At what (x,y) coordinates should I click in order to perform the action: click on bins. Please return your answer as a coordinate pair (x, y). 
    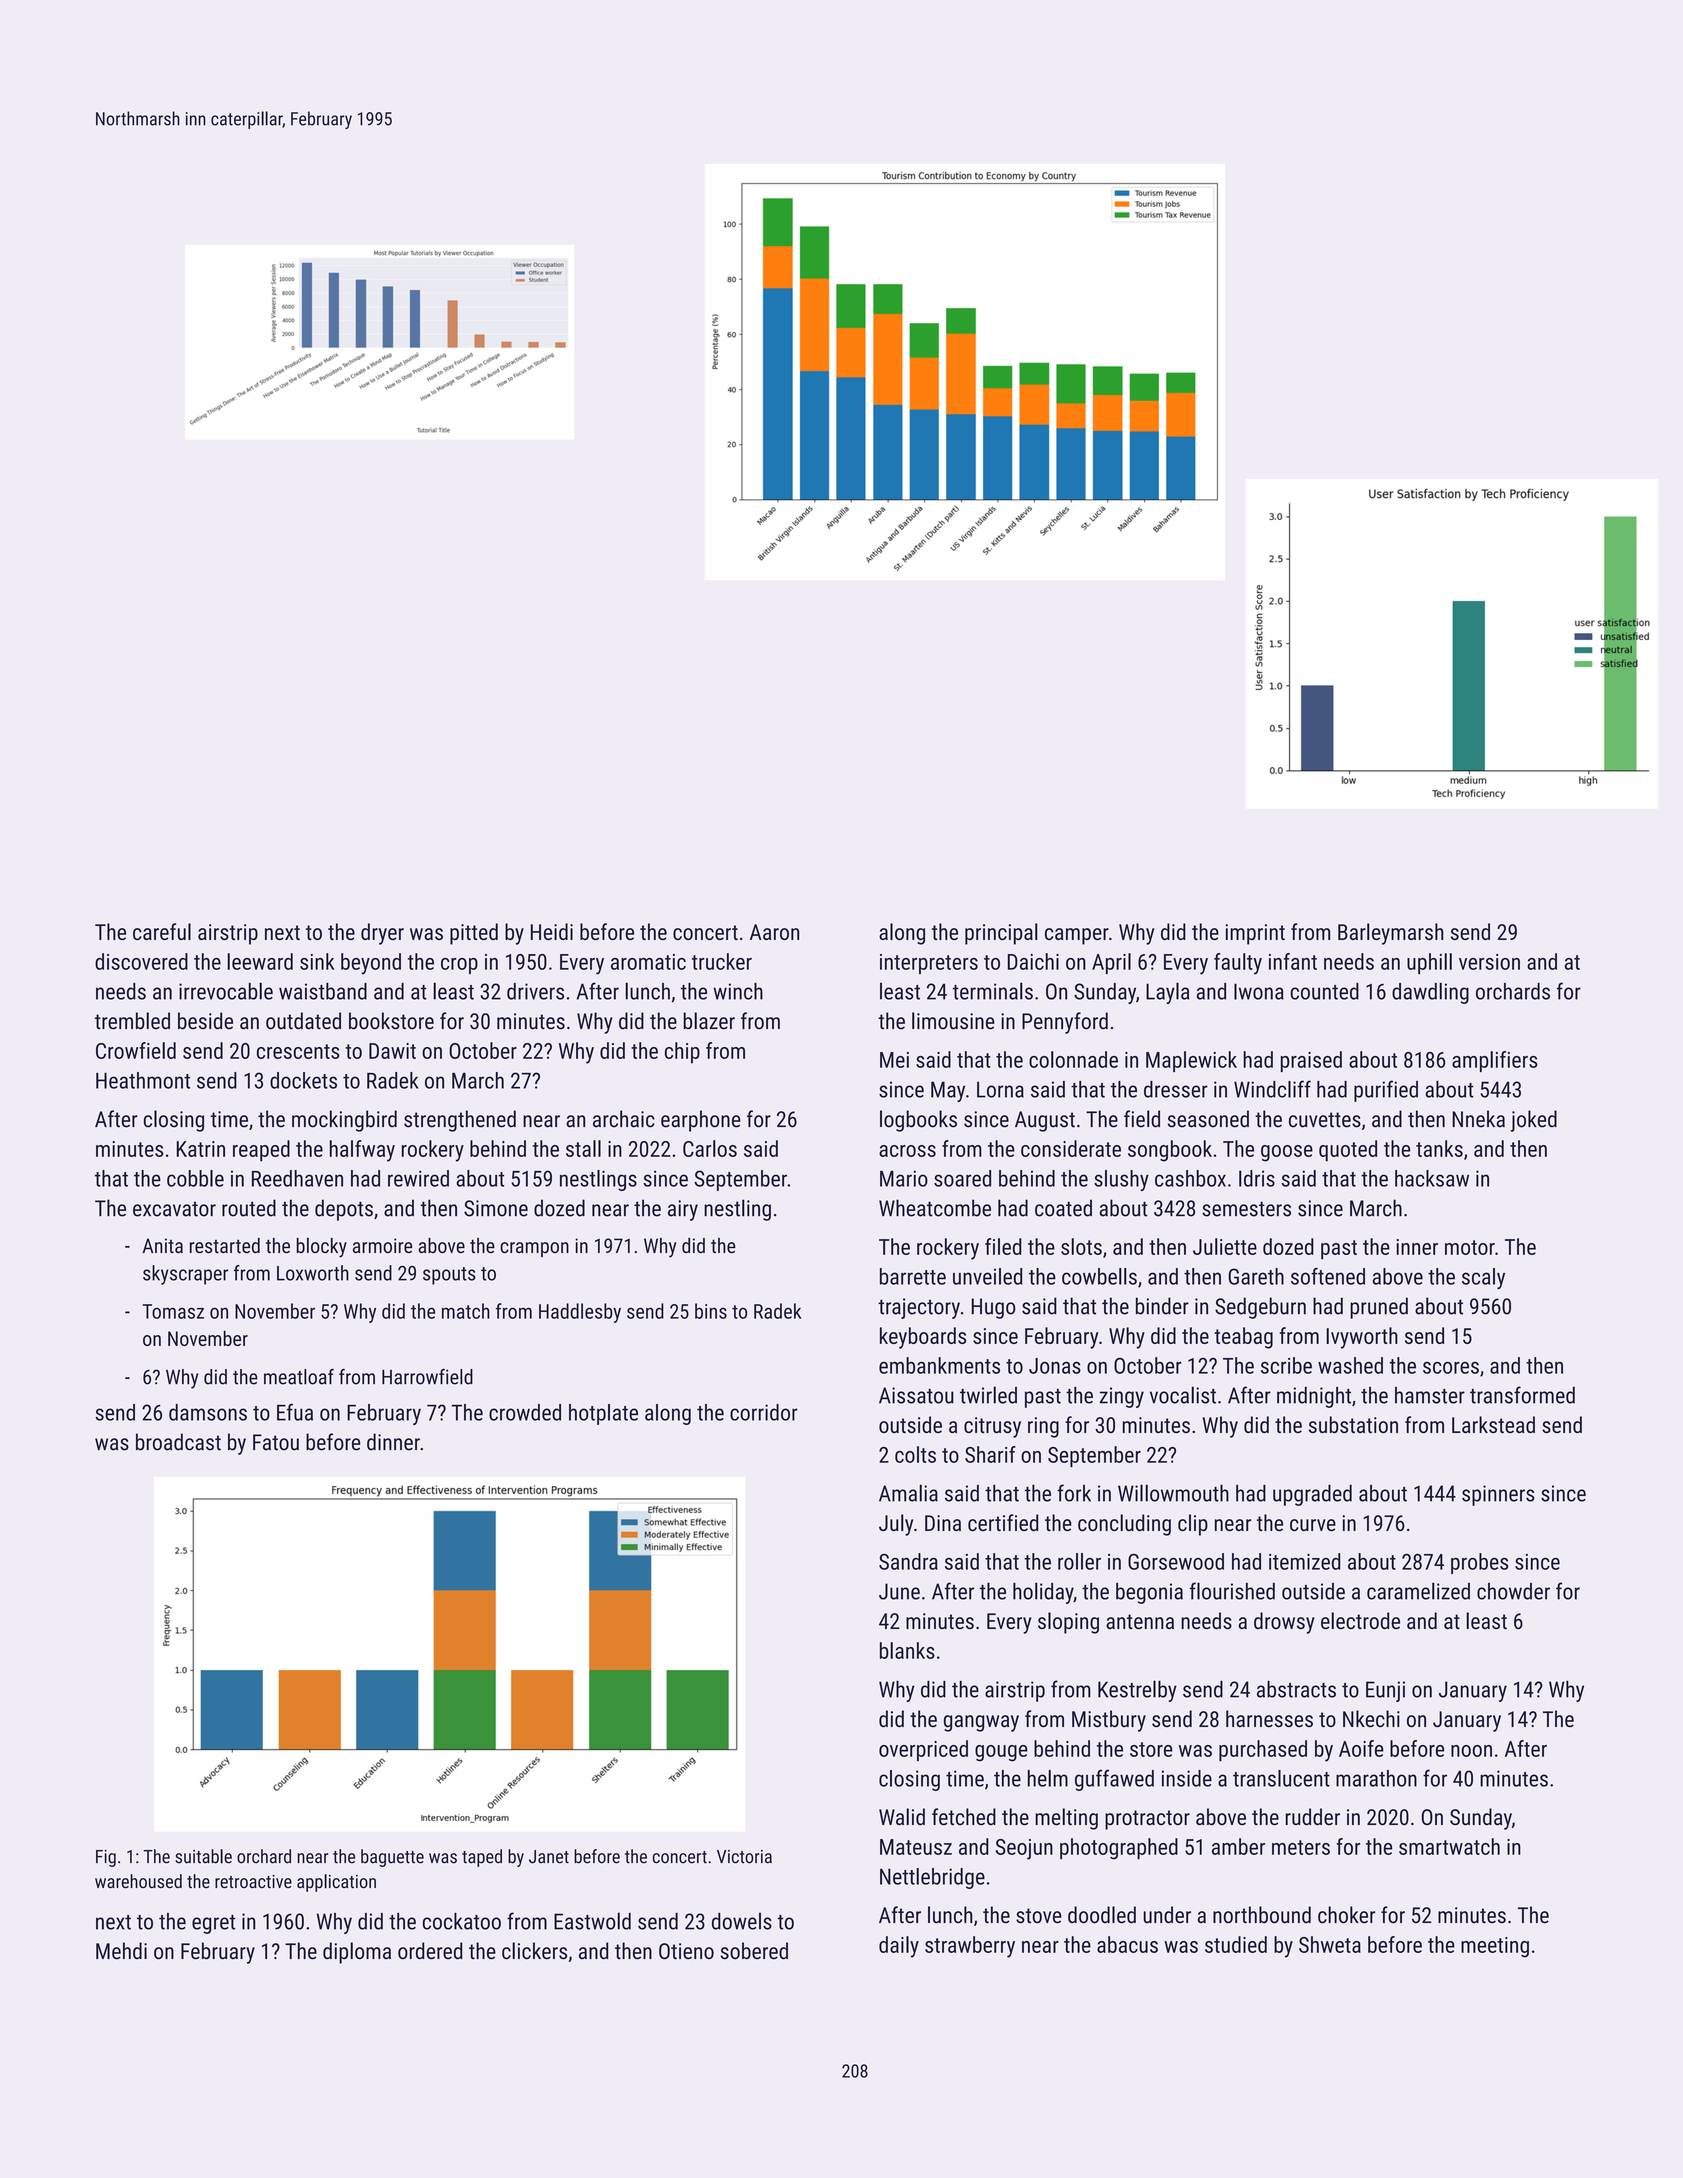
    Looking at the image, I should click on (711, 1311).
